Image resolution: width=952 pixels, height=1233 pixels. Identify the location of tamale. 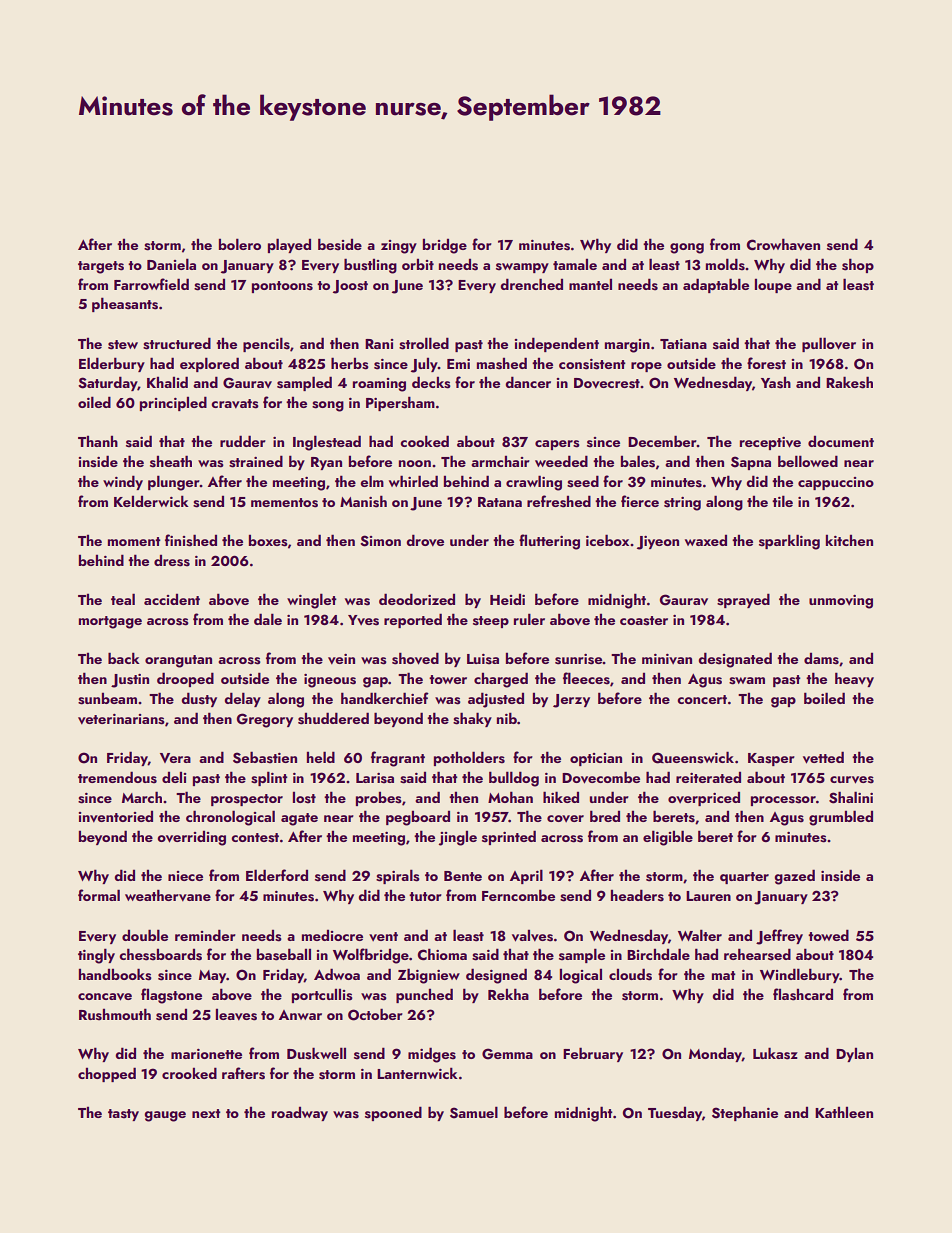
(575, 264).
